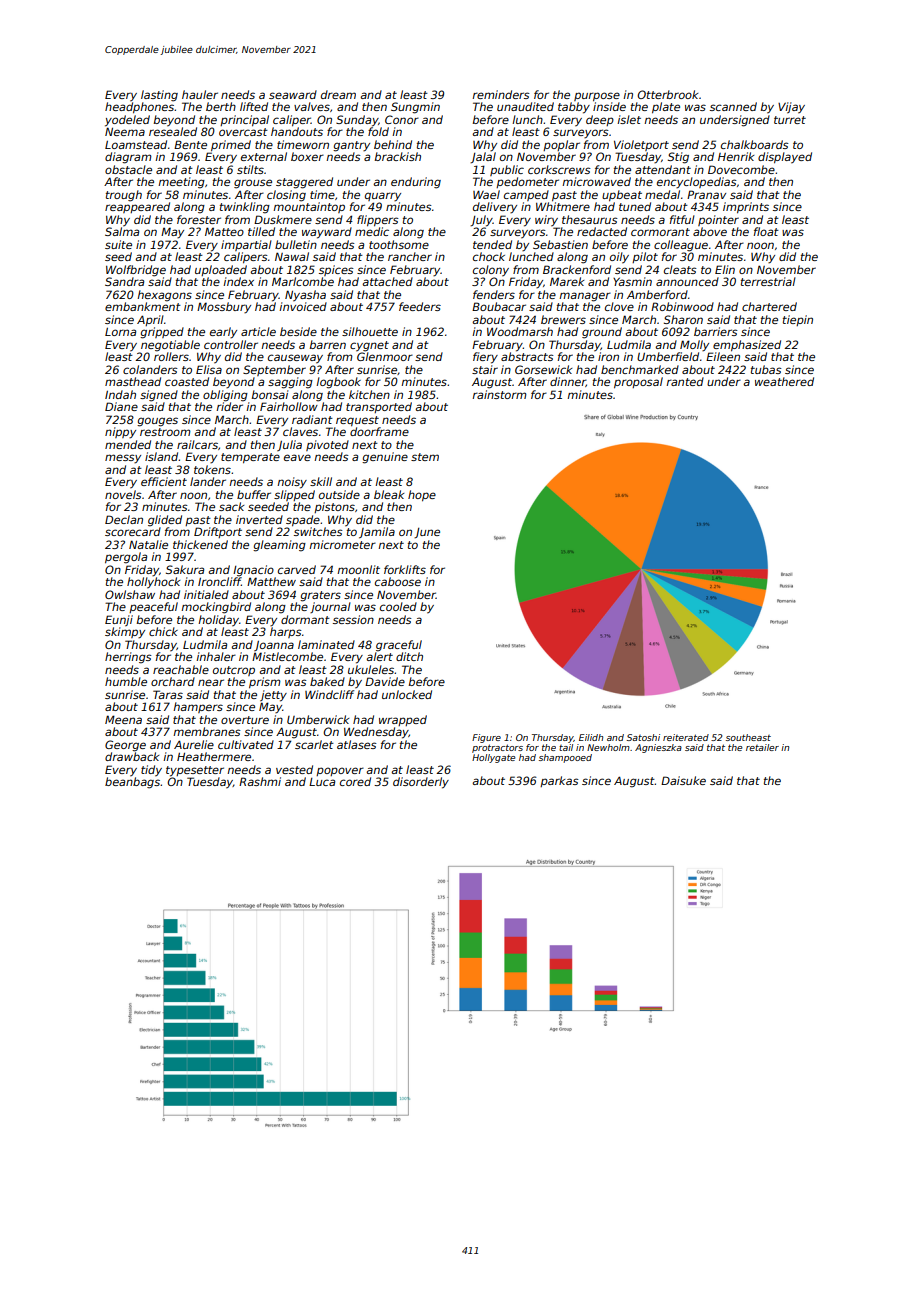  What do you see at coordinates (385, 458) in the screenshot?
I see `genuine` at bounding box center [385, 458].
